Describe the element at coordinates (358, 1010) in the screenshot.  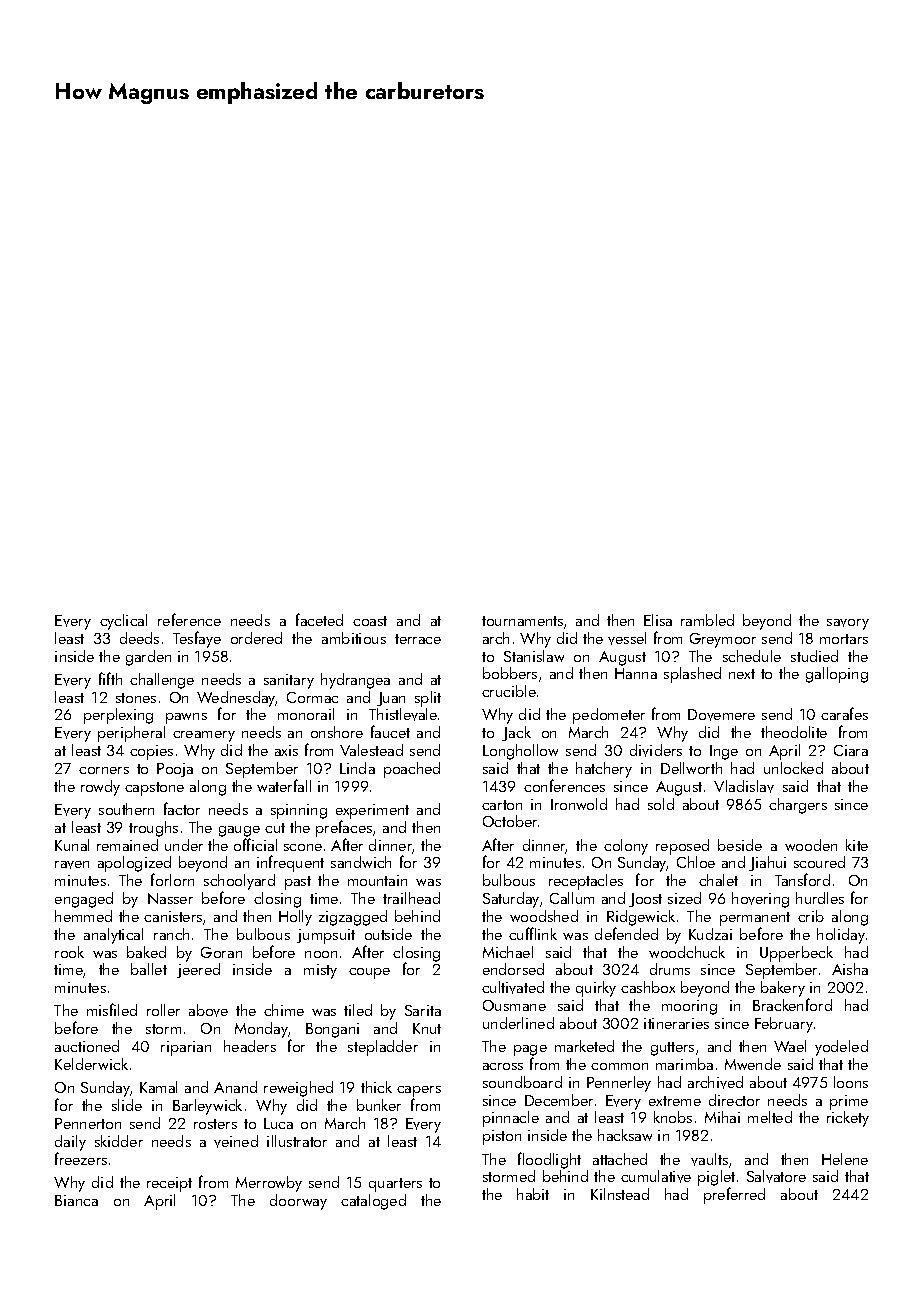
I see `tiled` at that location.
